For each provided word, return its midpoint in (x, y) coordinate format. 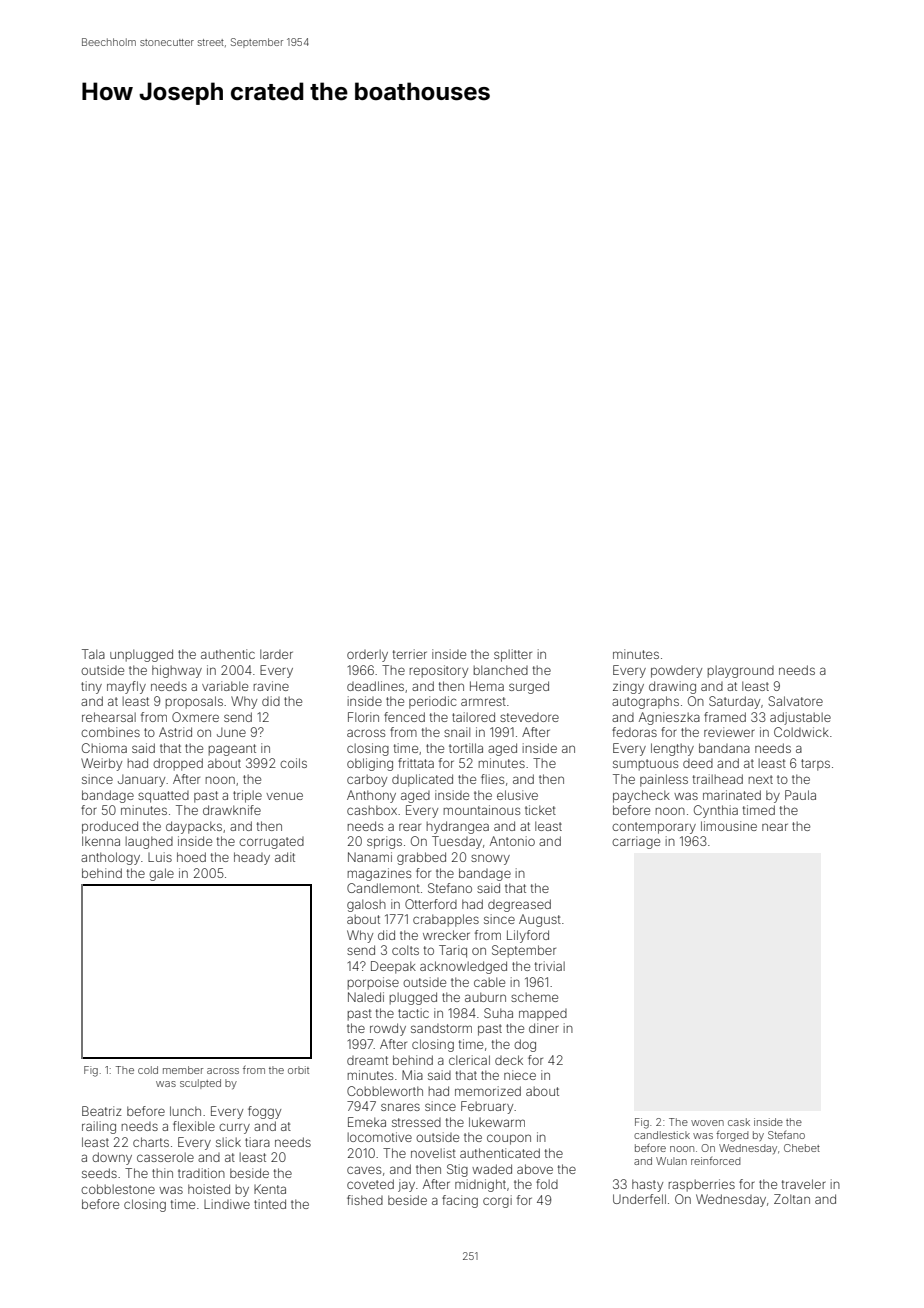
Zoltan (792, 1199)
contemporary (654, 828)
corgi (497, 1201)
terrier (410, 654)
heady (252, 858)
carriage (636, 842)
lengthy (672, 749)
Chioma (104, 748)
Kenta (270, 1189)
